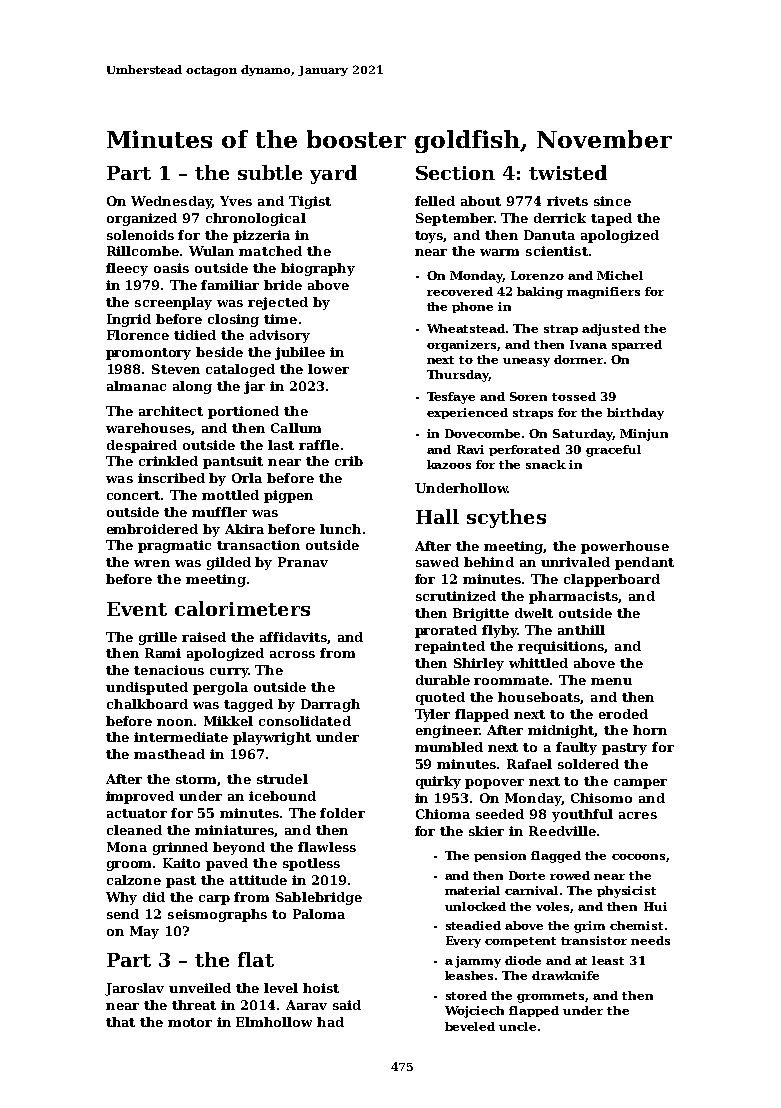 This screenshot has height=1108, width=781. Describe the element at coordinates (455, 173) in the screenshot. I see `Section` at that location.
